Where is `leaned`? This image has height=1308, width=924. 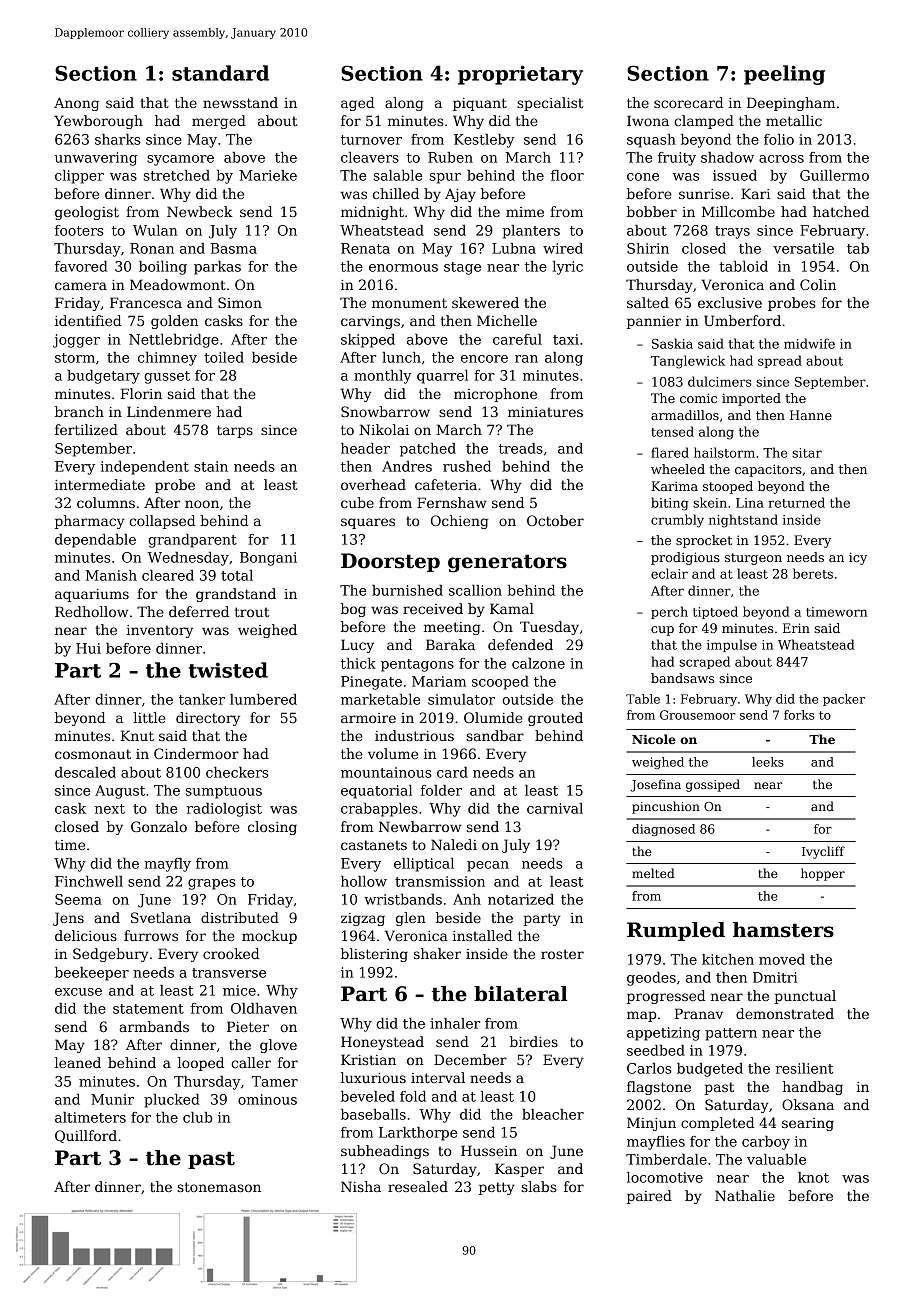
leaned is located at coordinates (78, 1062).
